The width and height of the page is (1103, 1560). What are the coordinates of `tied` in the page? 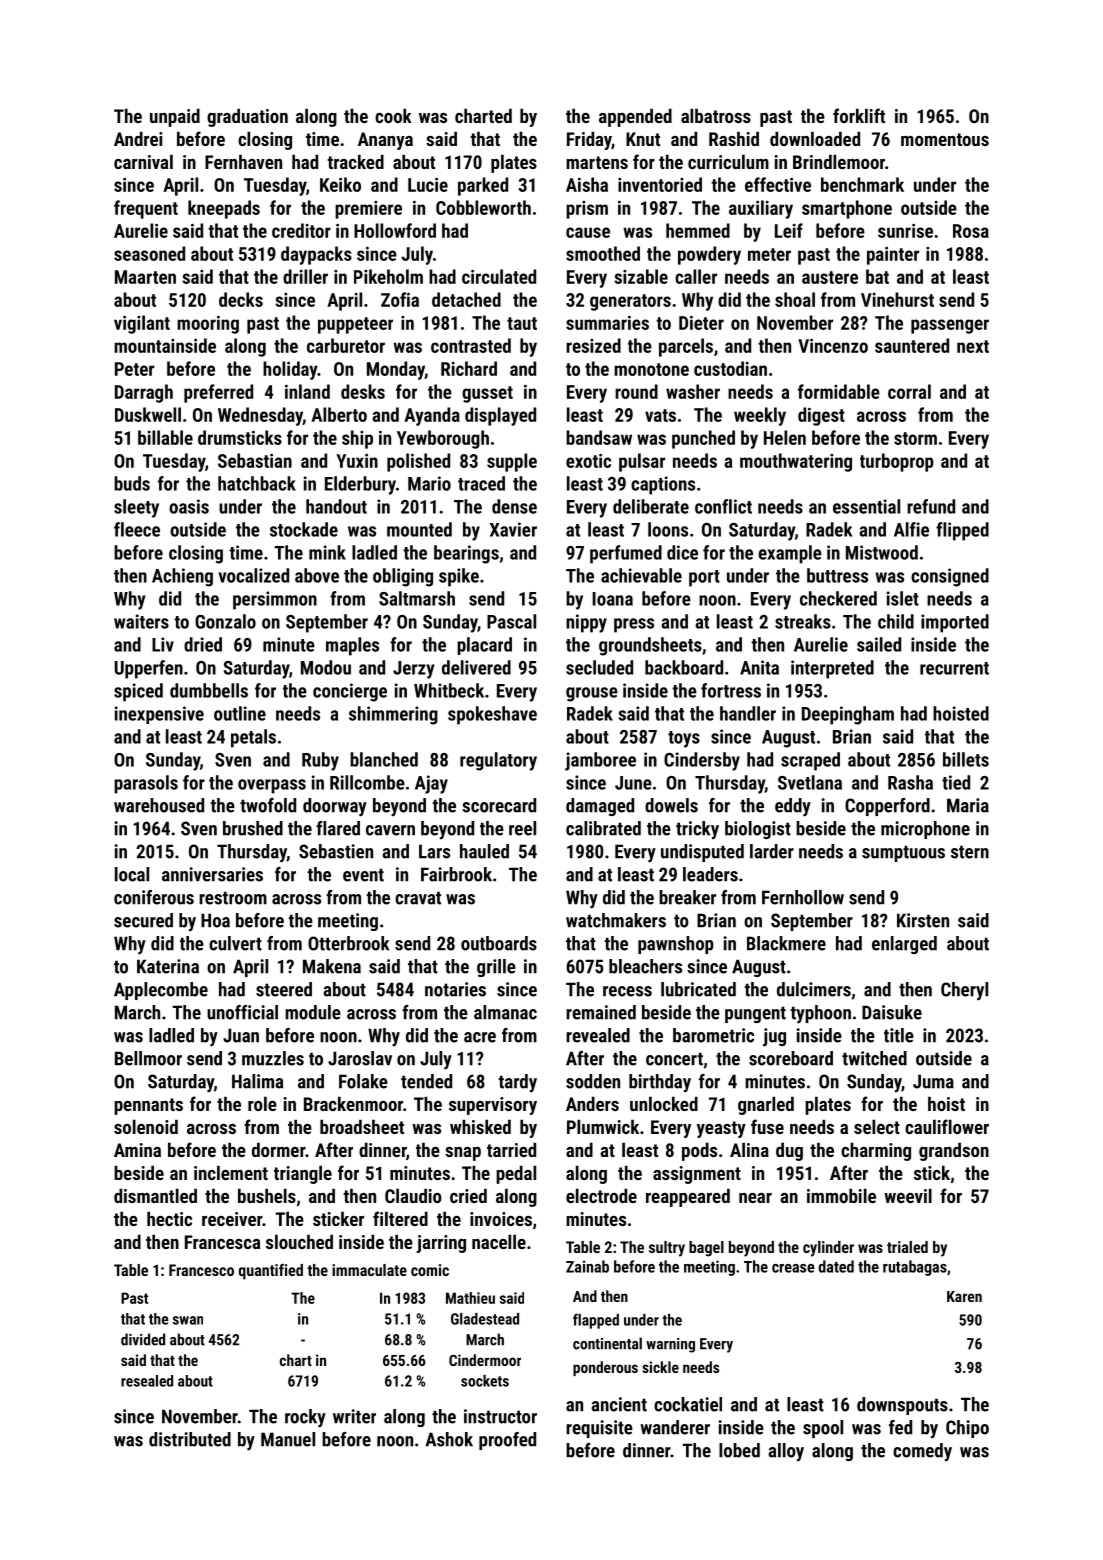 It's located at (956, 782).
